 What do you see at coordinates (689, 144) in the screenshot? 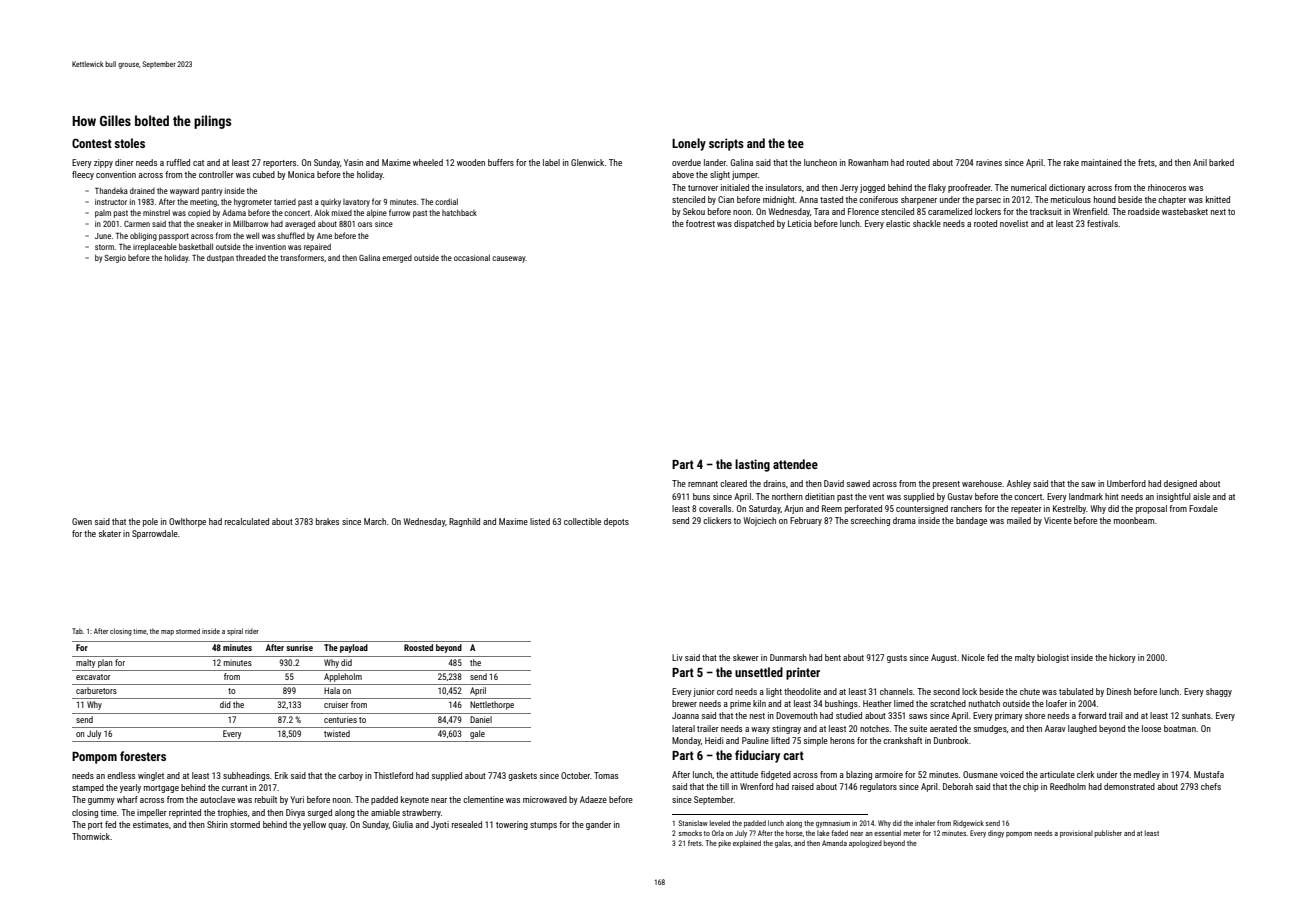
I see `Lonely` at bounding box center [689, 144].
